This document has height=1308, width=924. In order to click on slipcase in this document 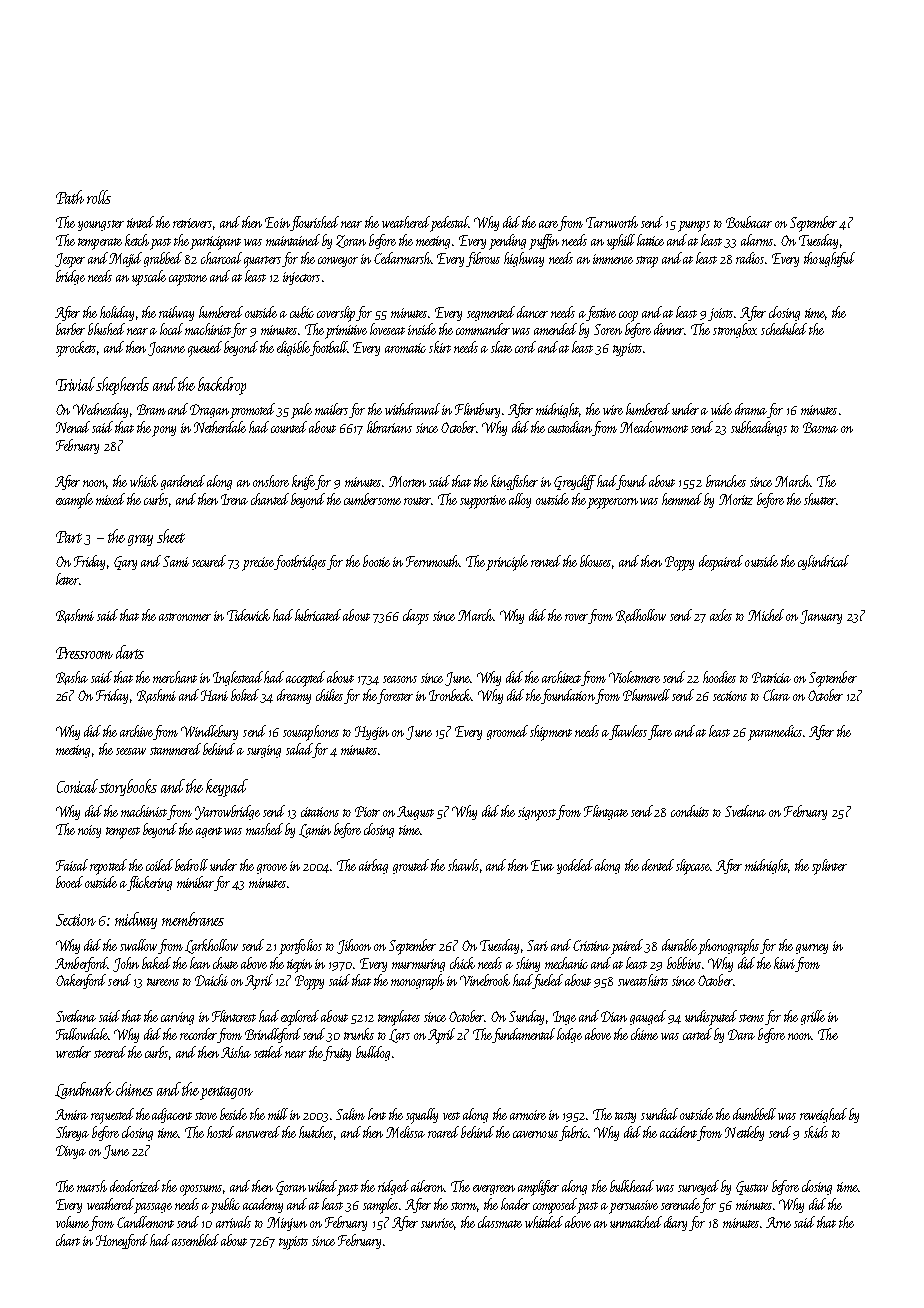, I will do `click(693, 867)`.
